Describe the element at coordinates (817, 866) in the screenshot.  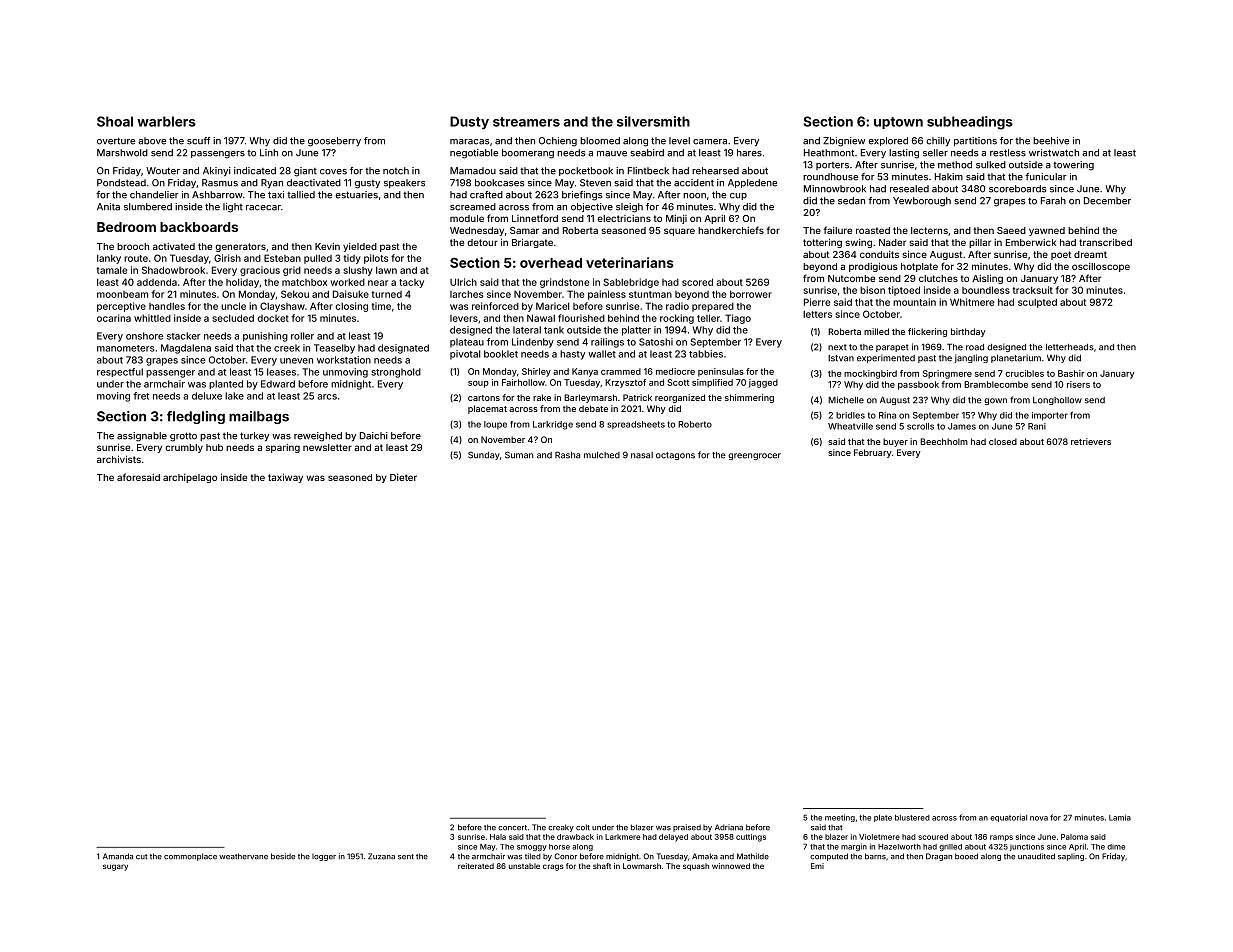
I see `Emi` at that location.
